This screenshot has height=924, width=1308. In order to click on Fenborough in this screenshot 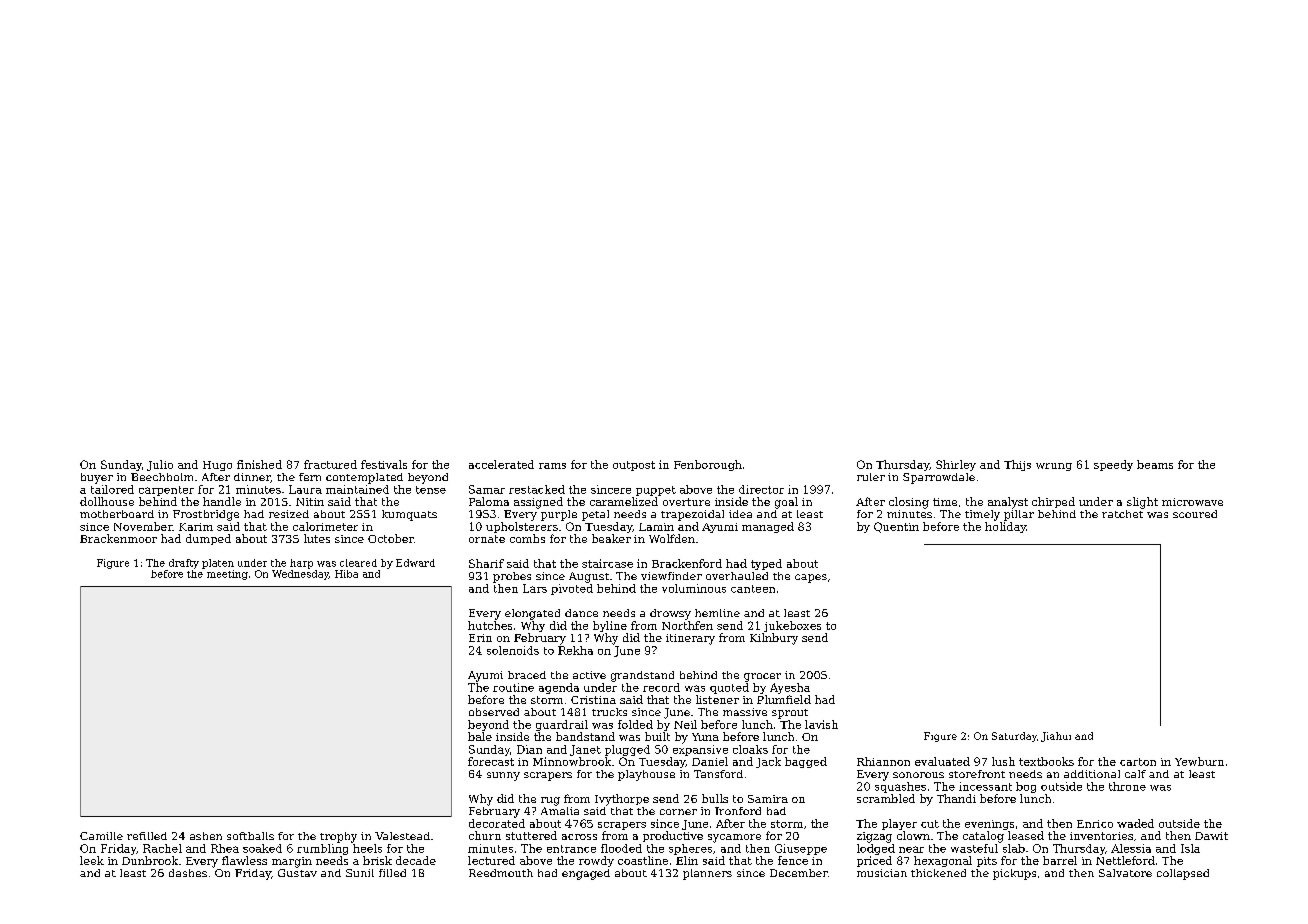, I will do `click(708, 465)`.
